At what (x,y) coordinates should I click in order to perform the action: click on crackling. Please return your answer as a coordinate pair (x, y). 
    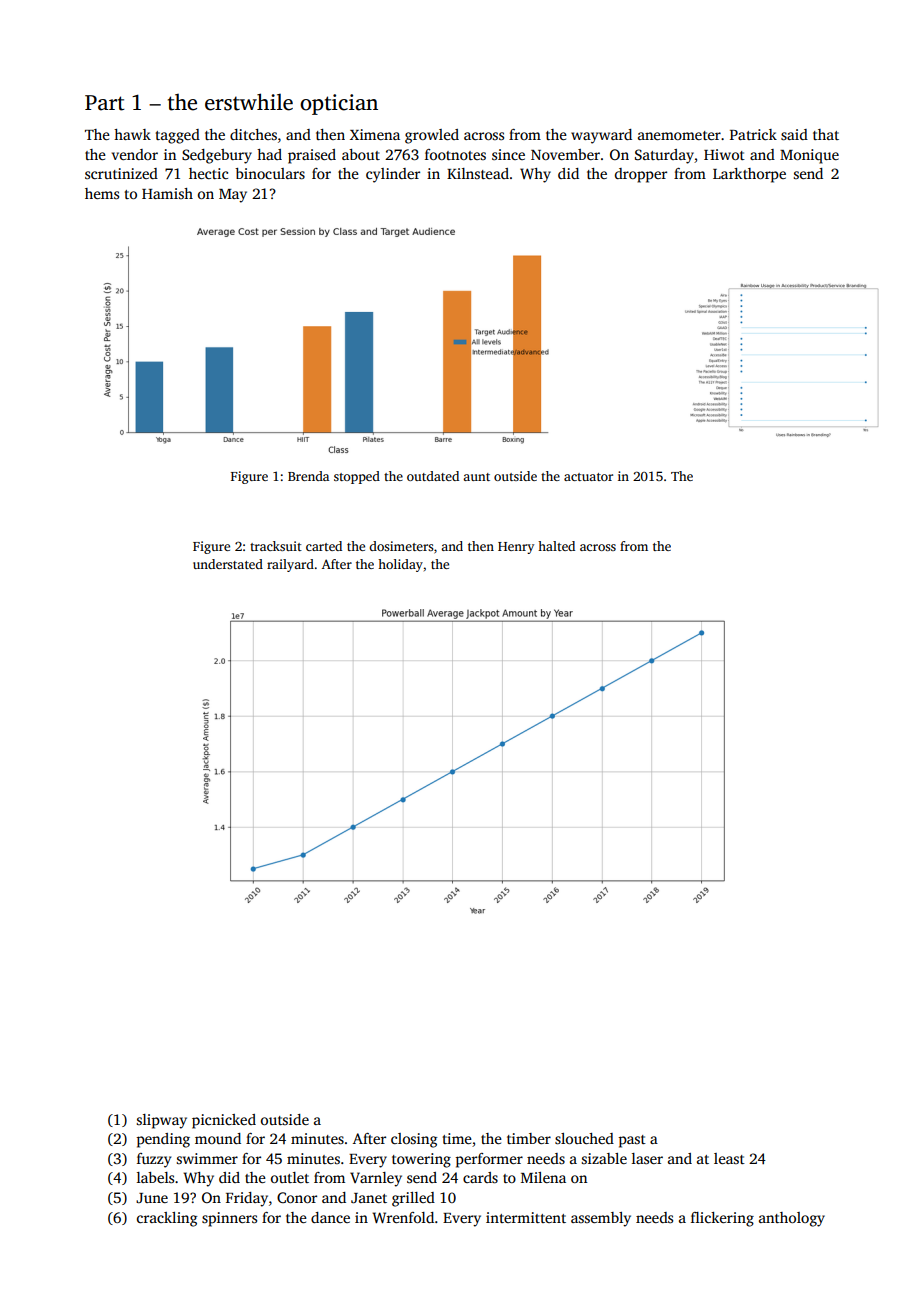
    Looking at the image, I should click on (167, 1219).
